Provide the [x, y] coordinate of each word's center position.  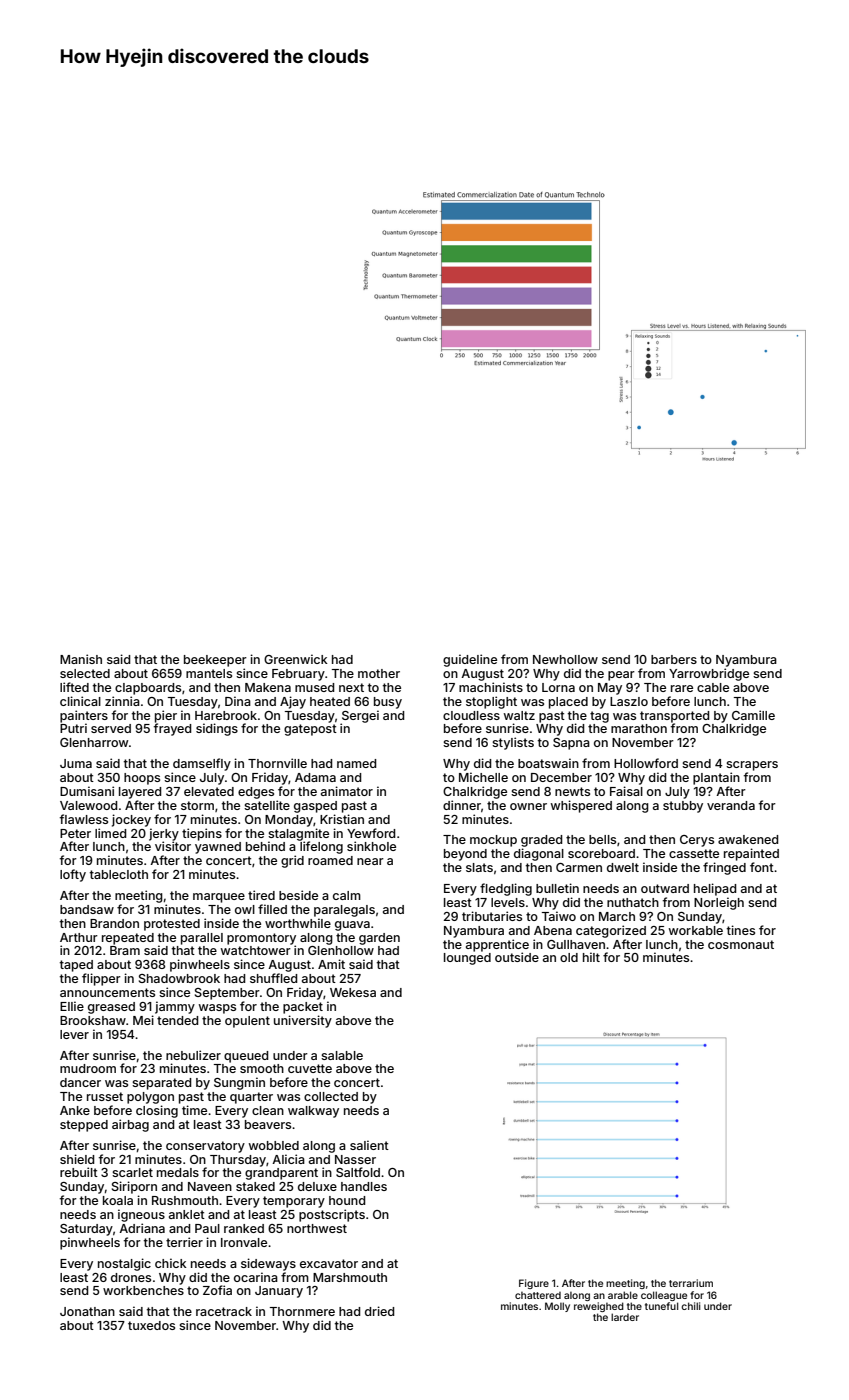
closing [157, 1111]
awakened [748, 839]
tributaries [492, 916]
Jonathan [87, 1311]
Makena [268, 687]
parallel [202, 939]
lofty [73, 875]
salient [369, 1145]
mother [379, 673]
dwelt [623, 867]
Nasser [355, 1159]
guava [352, 926]
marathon [639, 728]
